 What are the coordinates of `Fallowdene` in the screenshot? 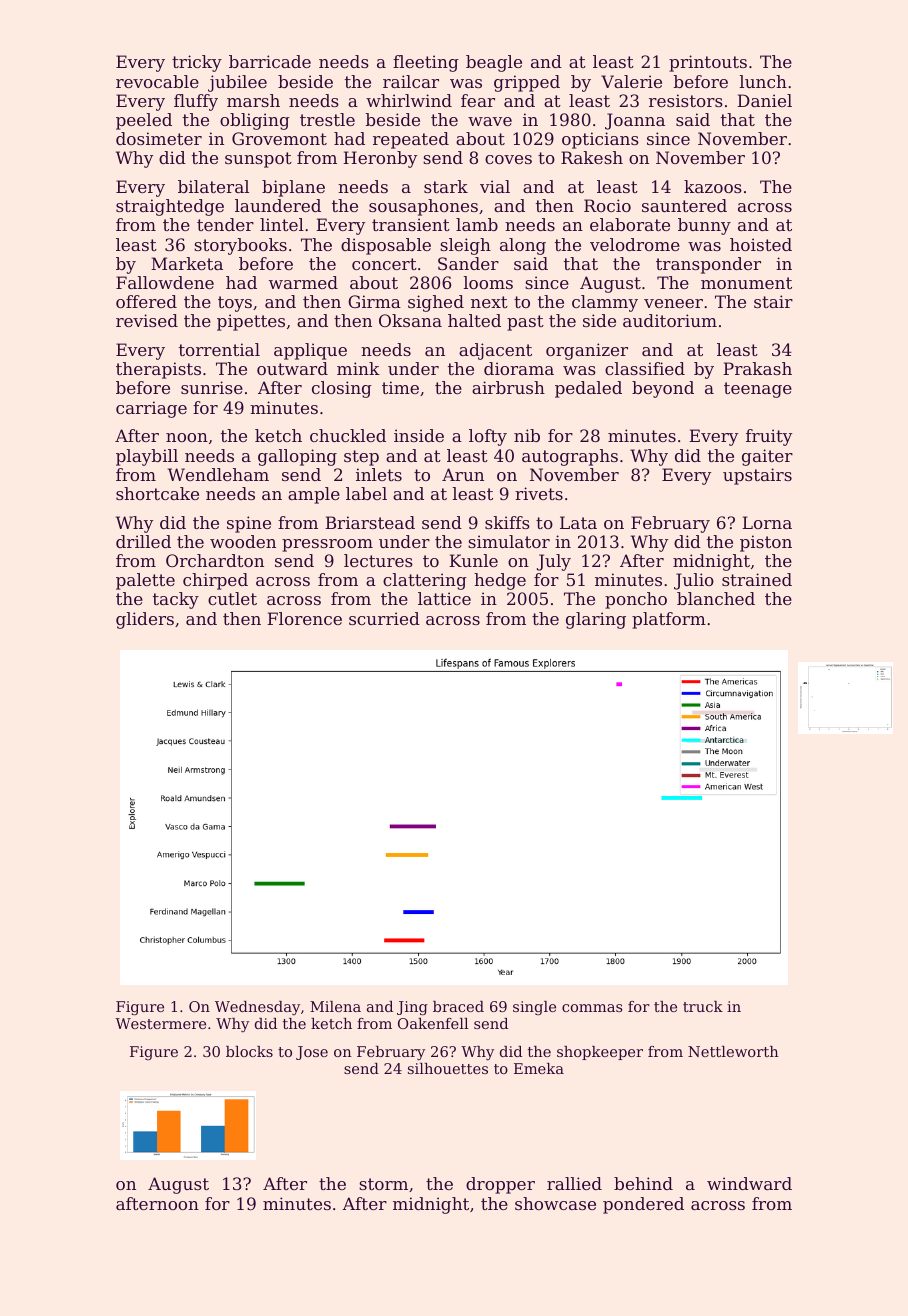 It's located at (165, 282).
